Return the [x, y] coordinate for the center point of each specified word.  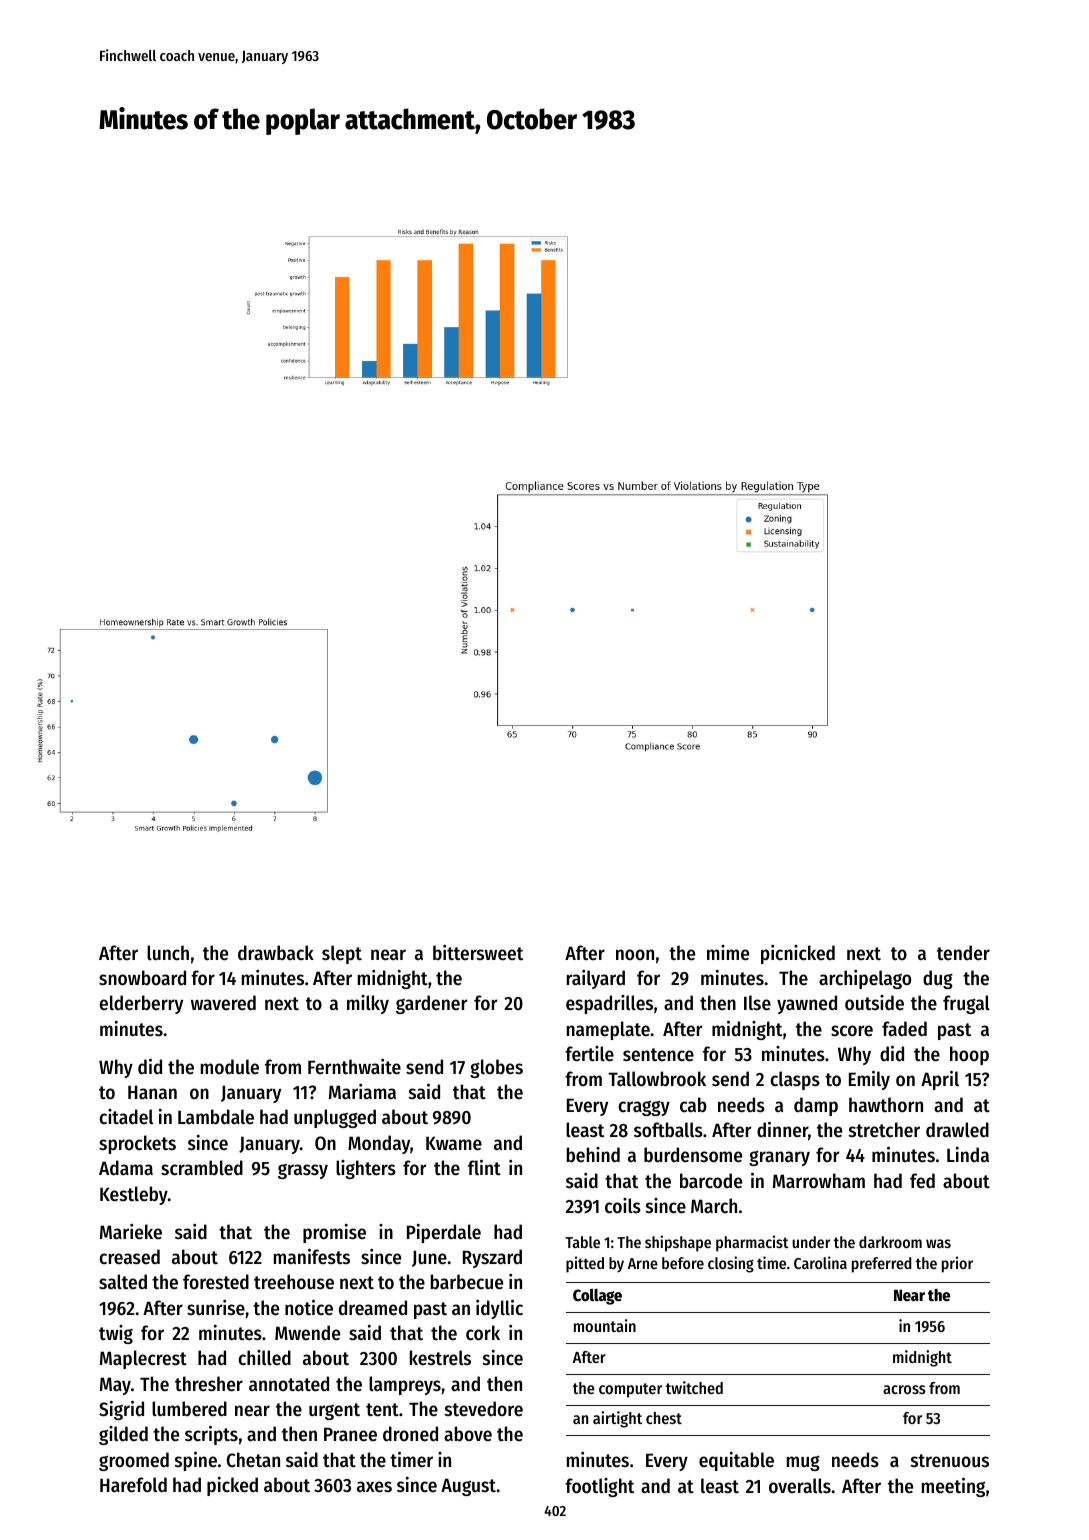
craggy [644, 1108]
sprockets [137, 1144]
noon [635, 954]
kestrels [440, 1358]
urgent [334, 1411]
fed [922, 1181]
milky [368, 1004]
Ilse [757, 1003]
